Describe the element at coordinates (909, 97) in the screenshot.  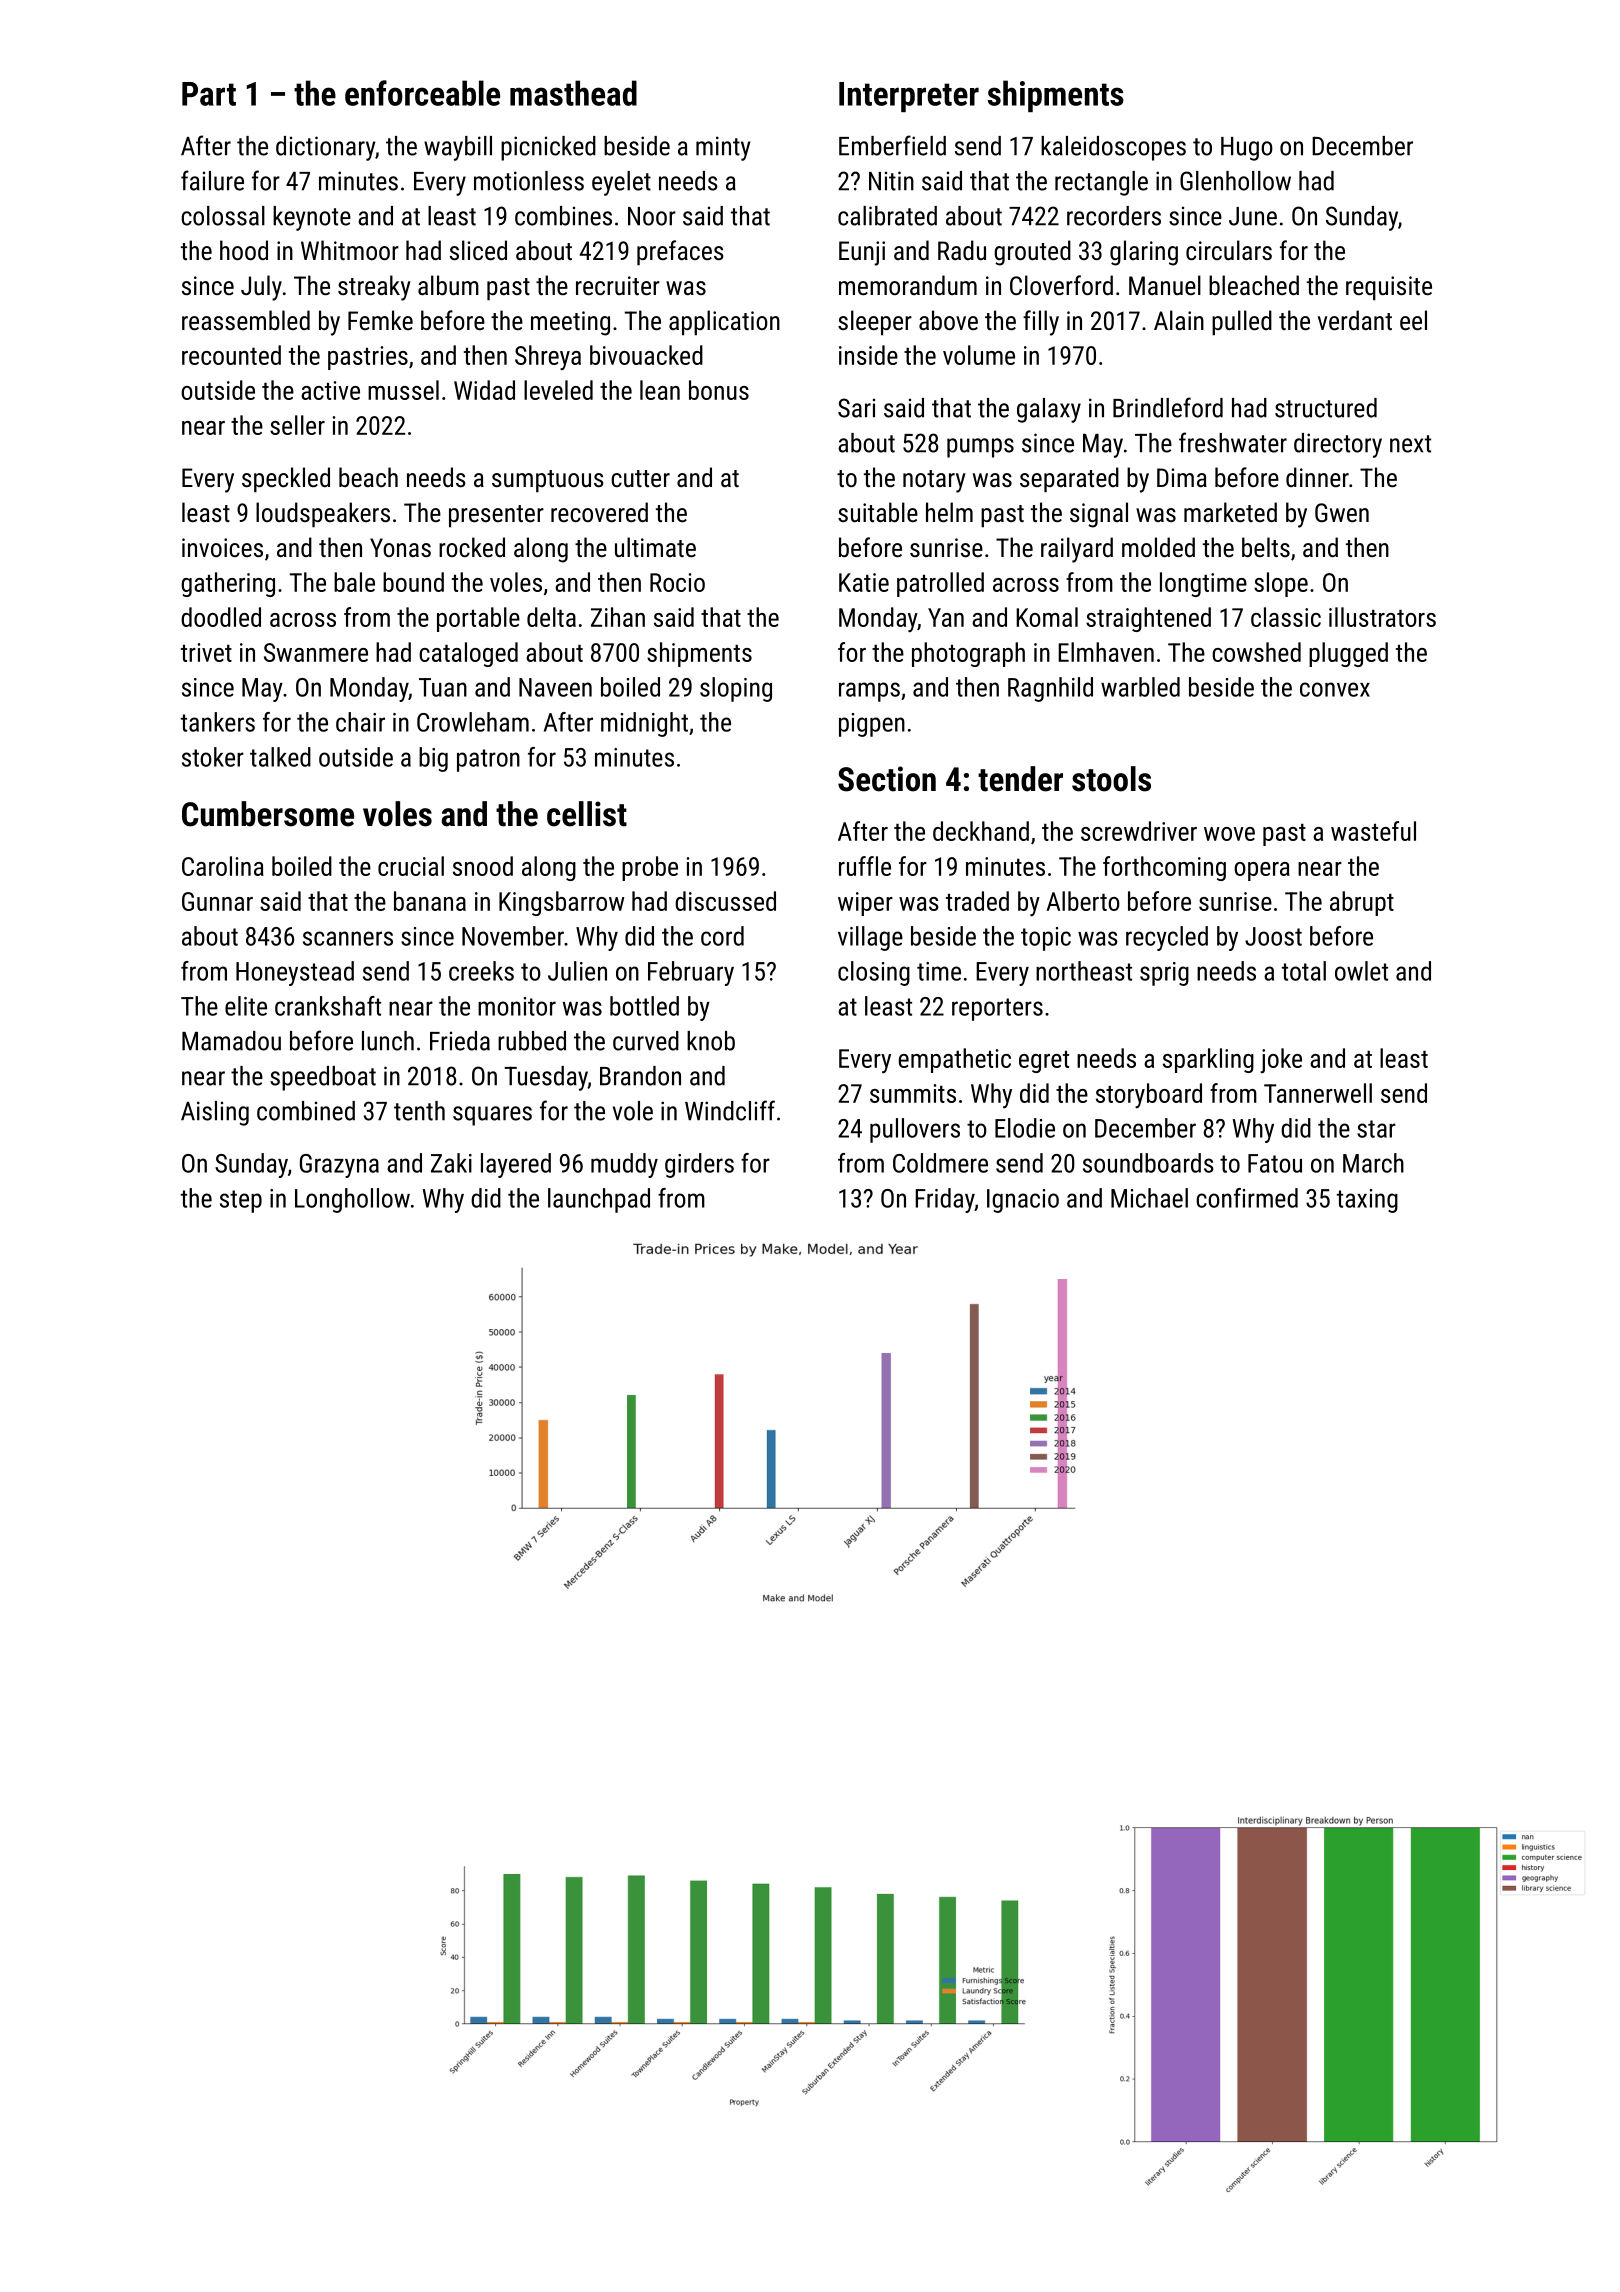
I see `Interpreter` at that location.
